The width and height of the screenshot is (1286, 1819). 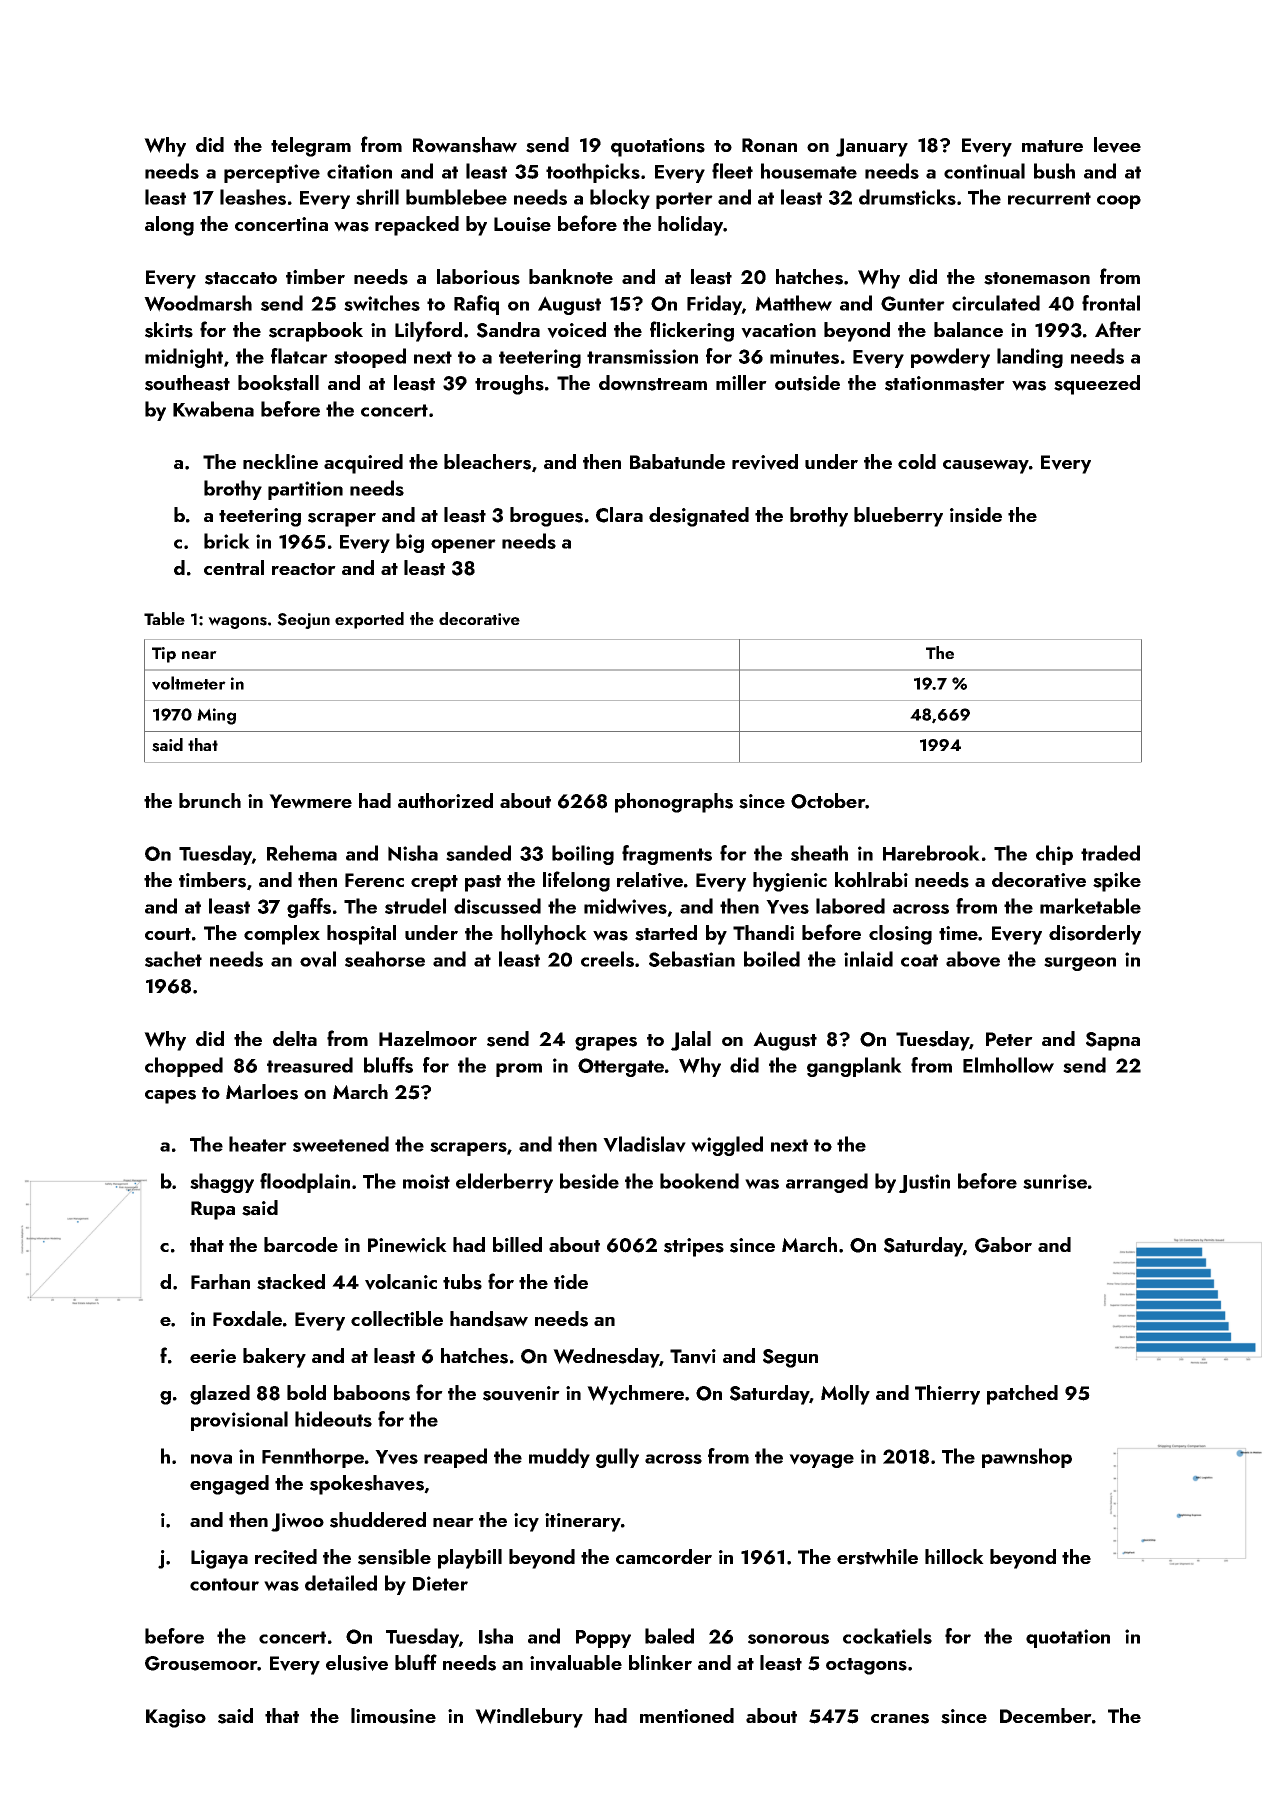 I want to click on inside, so click(x=976, y=515).
